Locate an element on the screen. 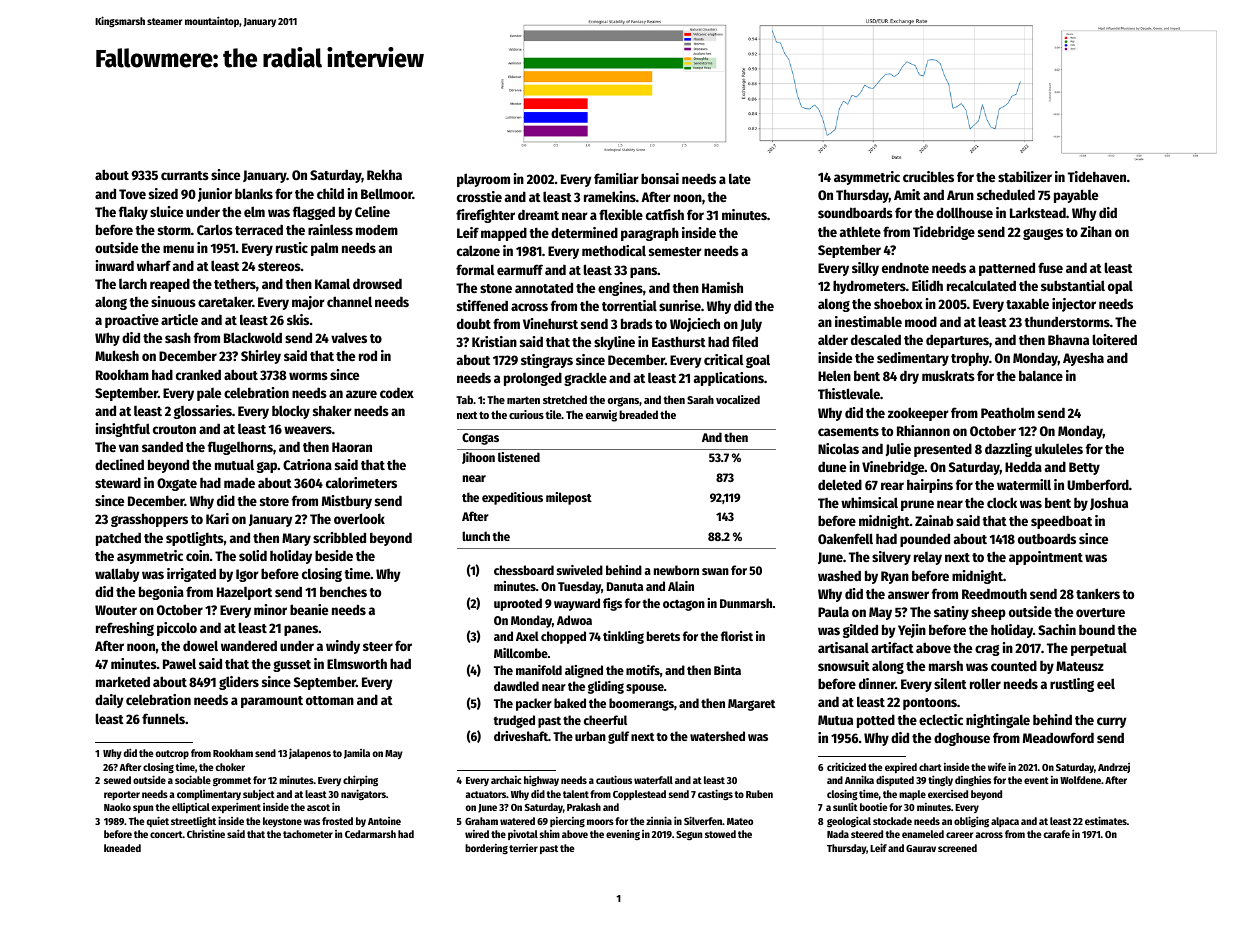 This screenshot has height=952, width=1233. insightful is located at coordinates (123, 430).
